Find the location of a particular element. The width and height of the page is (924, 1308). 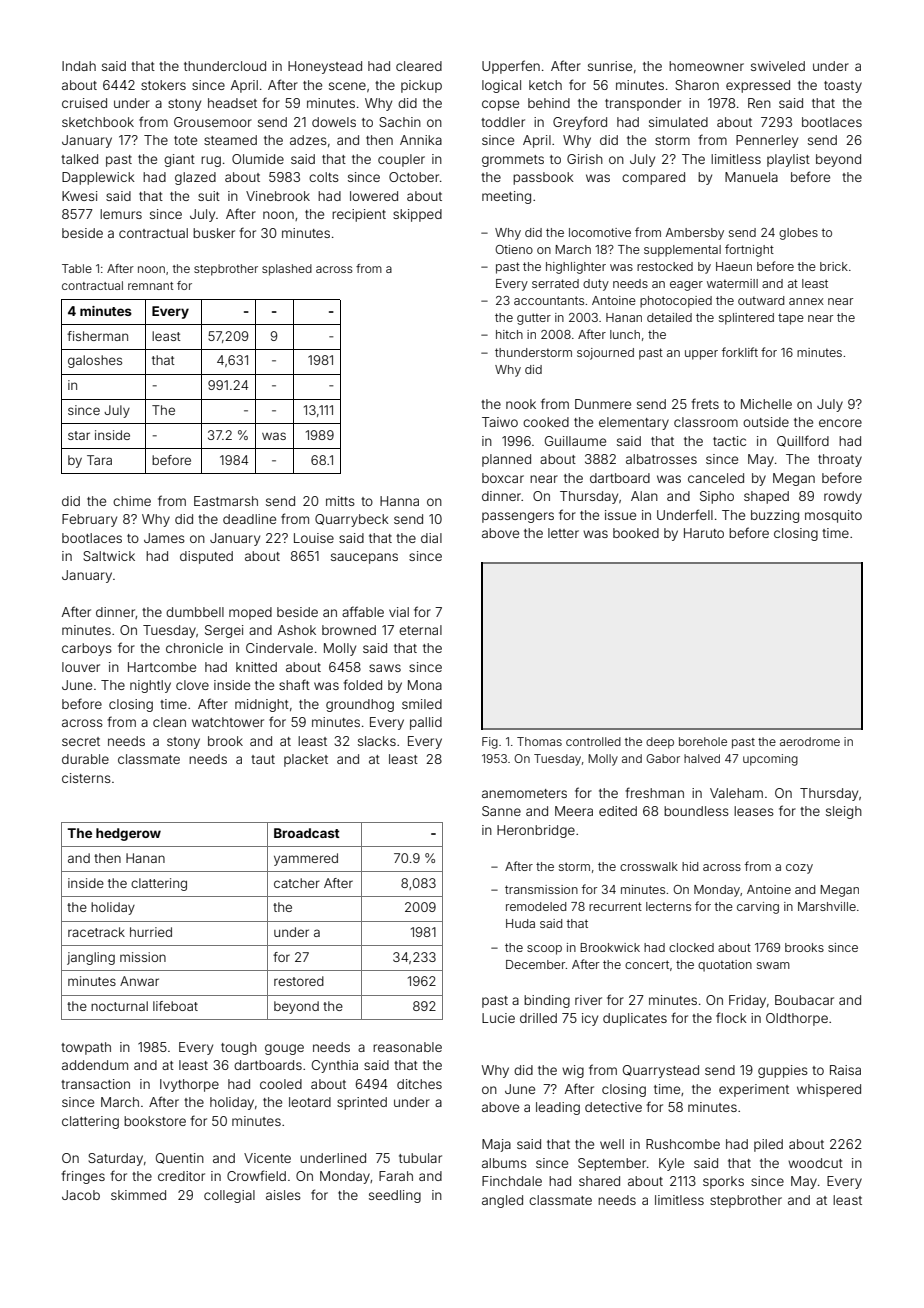

Eastmarsh is located at coordinates (226, 501).
